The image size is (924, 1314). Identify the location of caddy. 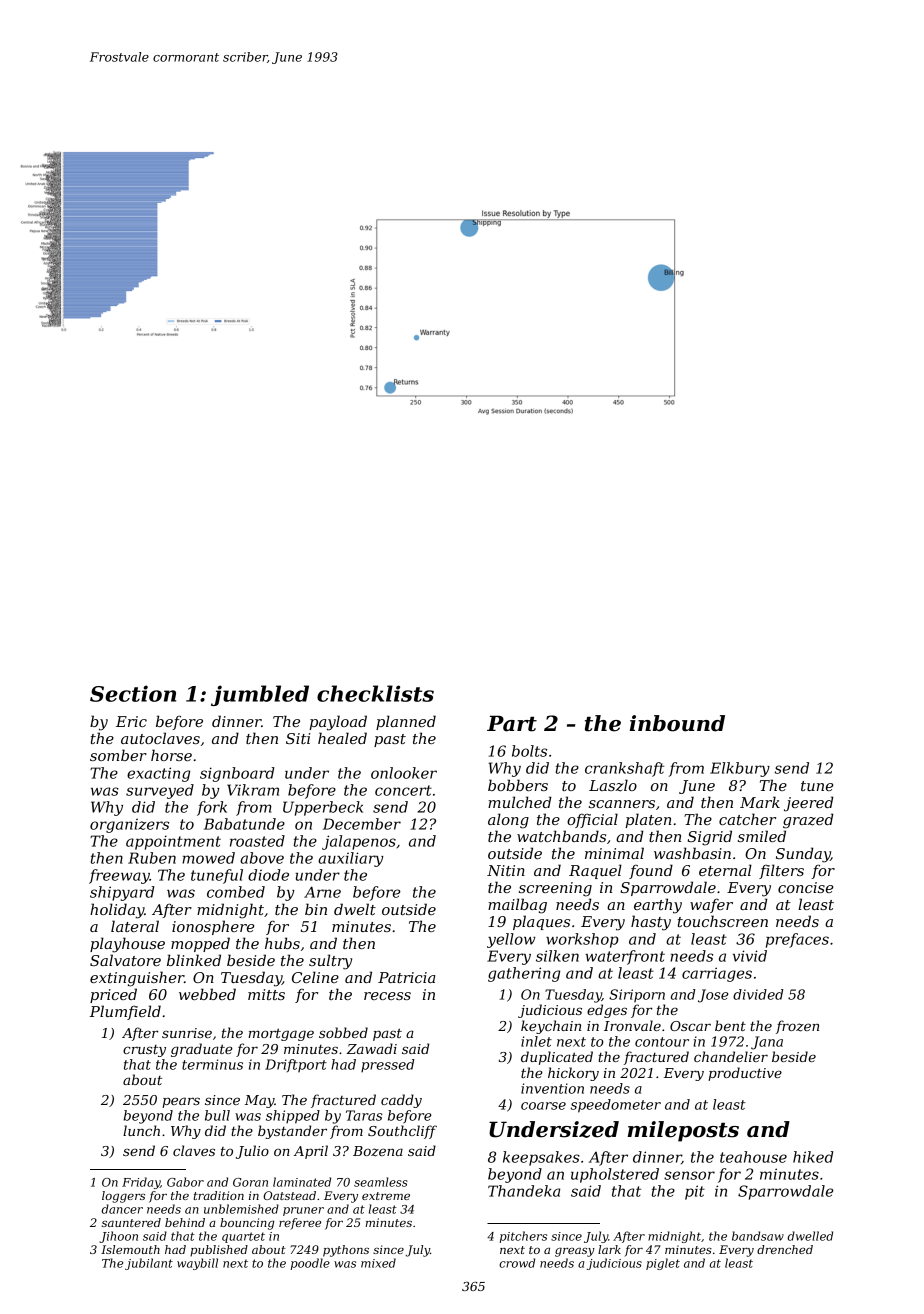
(401, 1101).
